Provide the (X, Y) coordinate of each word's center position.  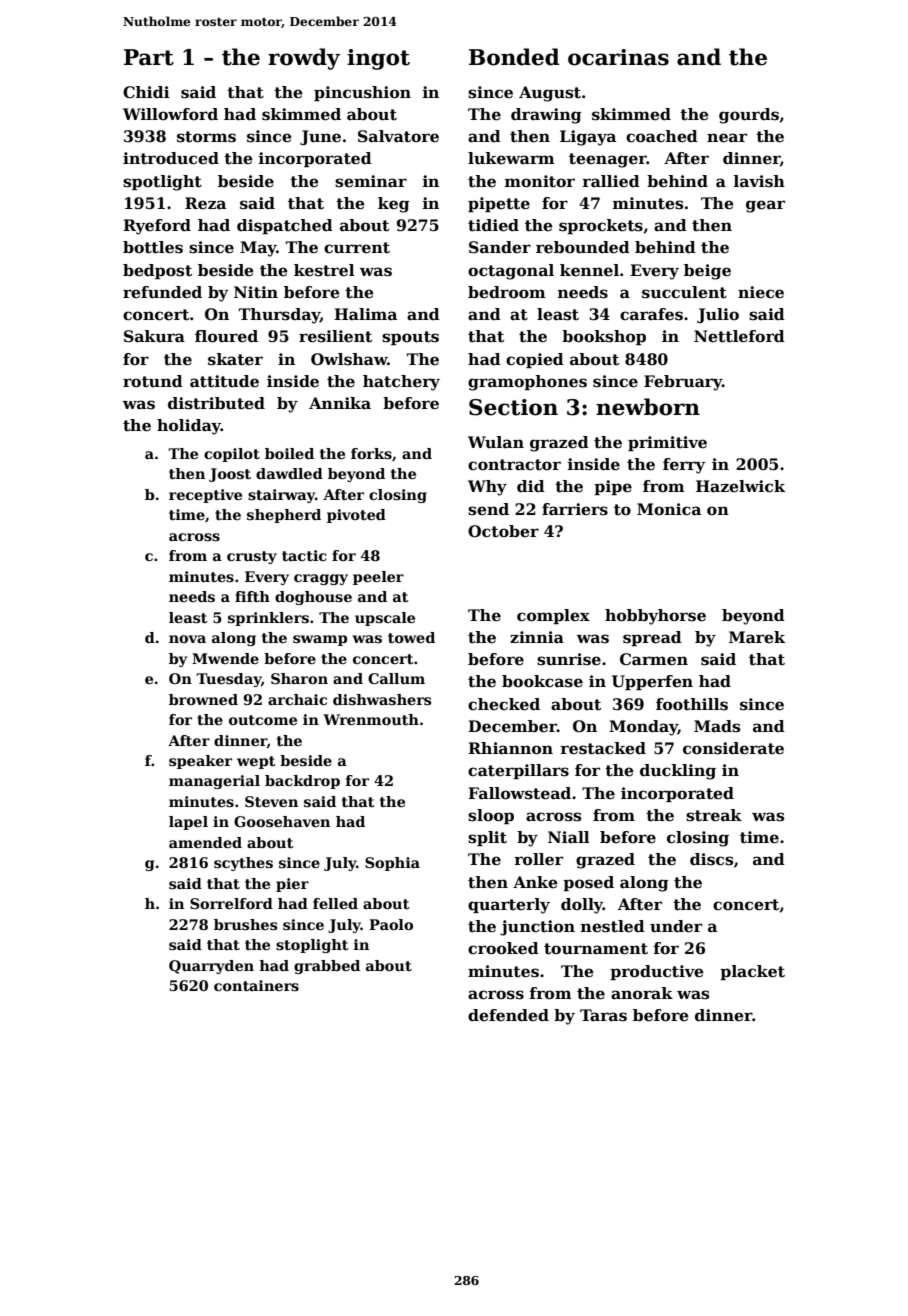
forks (371, 453)
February (683, 383)
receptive (205, 496)
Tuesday (228, 680)
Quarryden (211, 967)
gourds (749, 116)
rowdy (304, 59)
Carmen (654, 659)
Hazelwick (740, 486)
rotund (153, 381)
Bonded (514, 57)
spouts (410, 338)
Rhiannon (510, 748)
